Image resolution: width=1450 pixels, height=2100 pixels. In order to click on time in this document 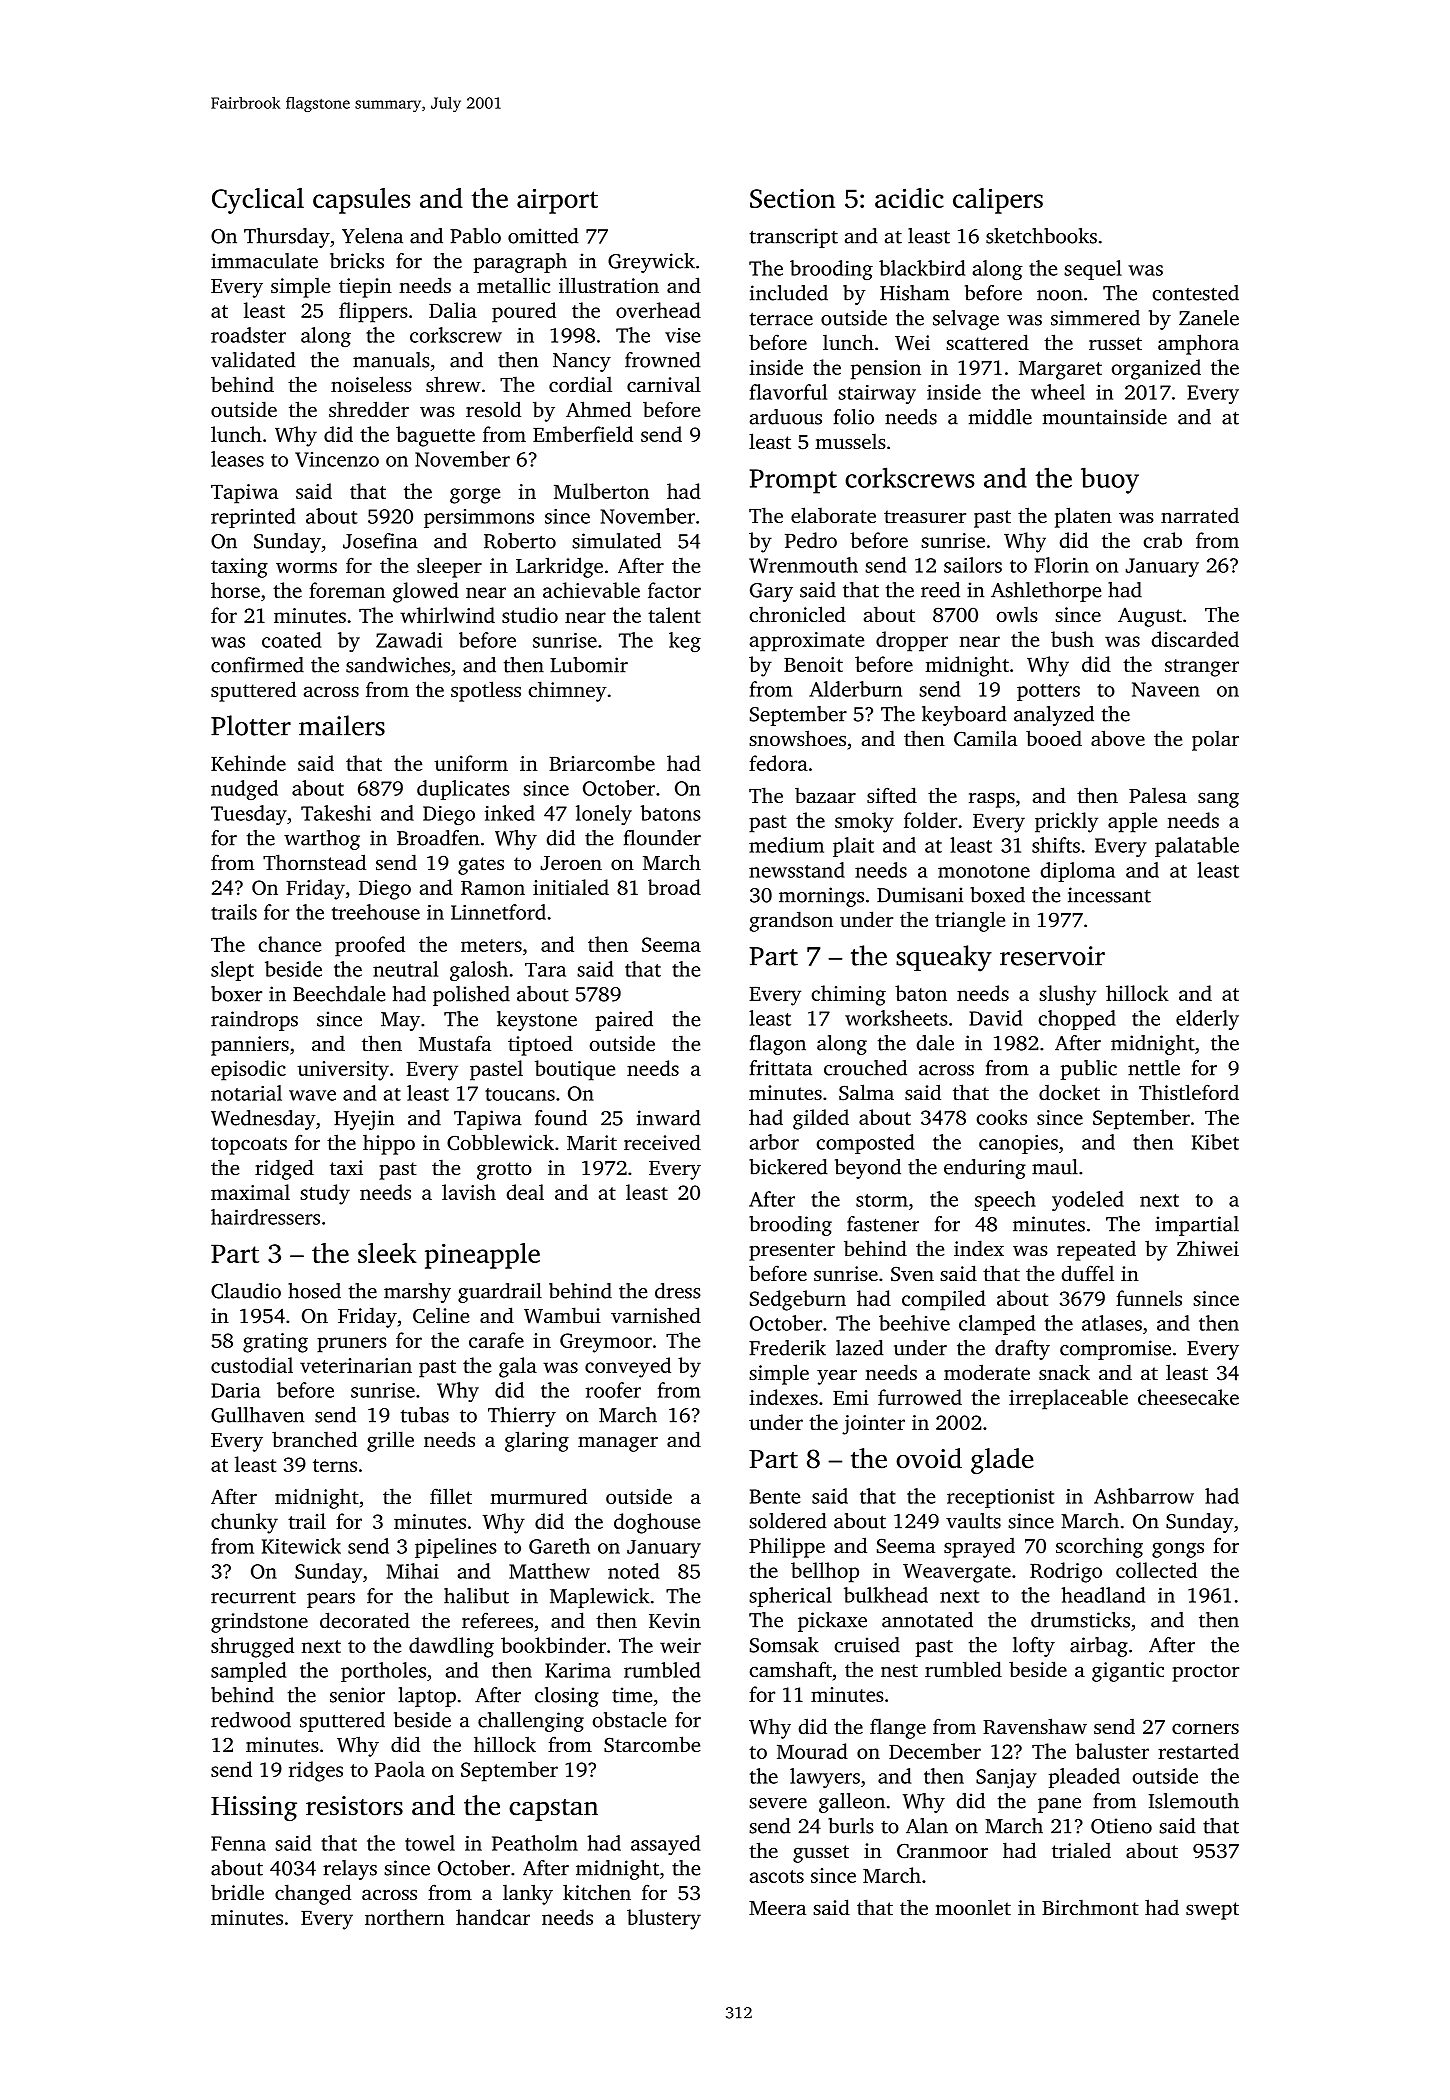, I will do `click(632, 1695)`.
